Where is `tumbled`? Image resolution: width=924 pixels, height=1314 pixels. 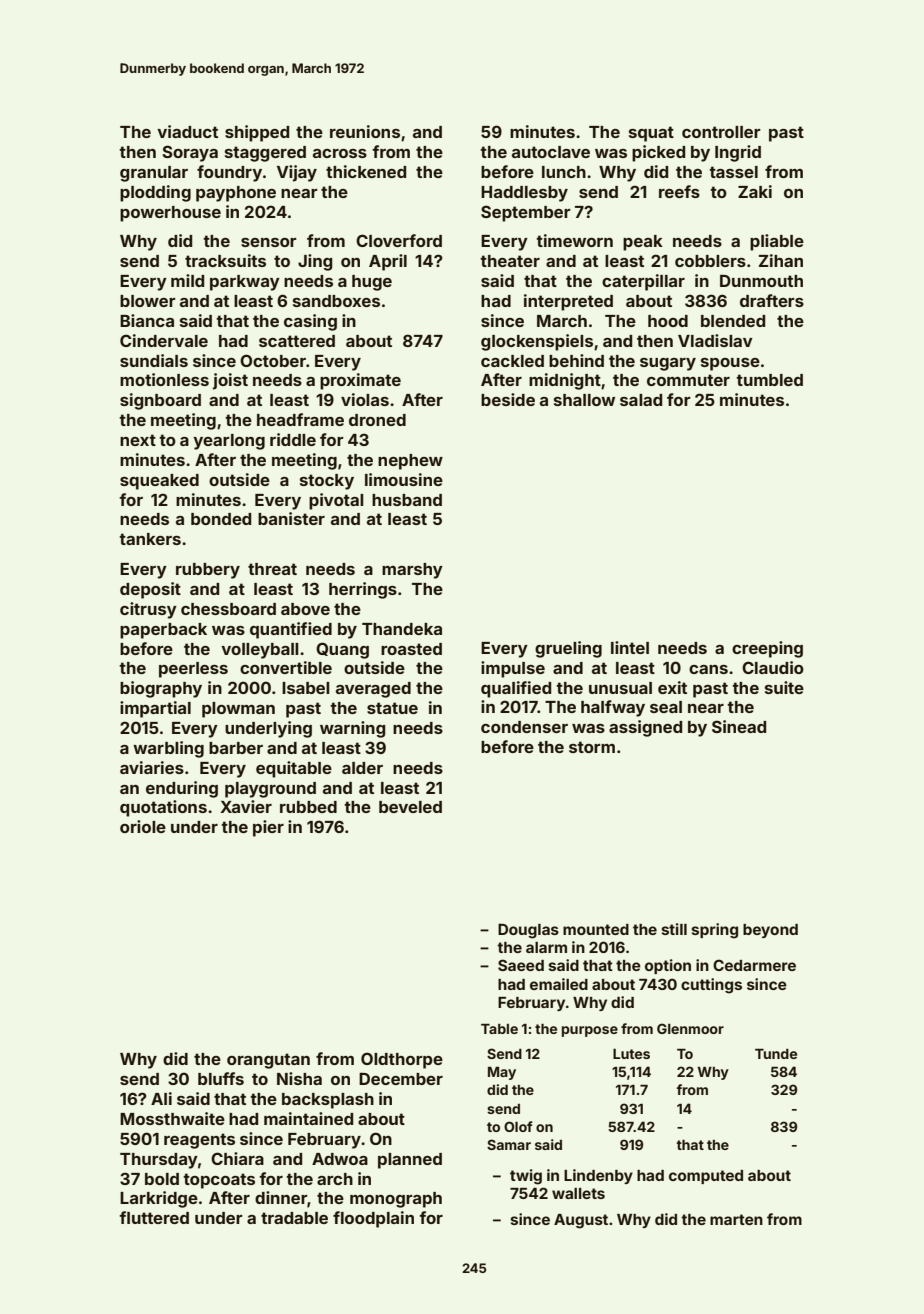
tumbled is located at coordinates (769, 380).
